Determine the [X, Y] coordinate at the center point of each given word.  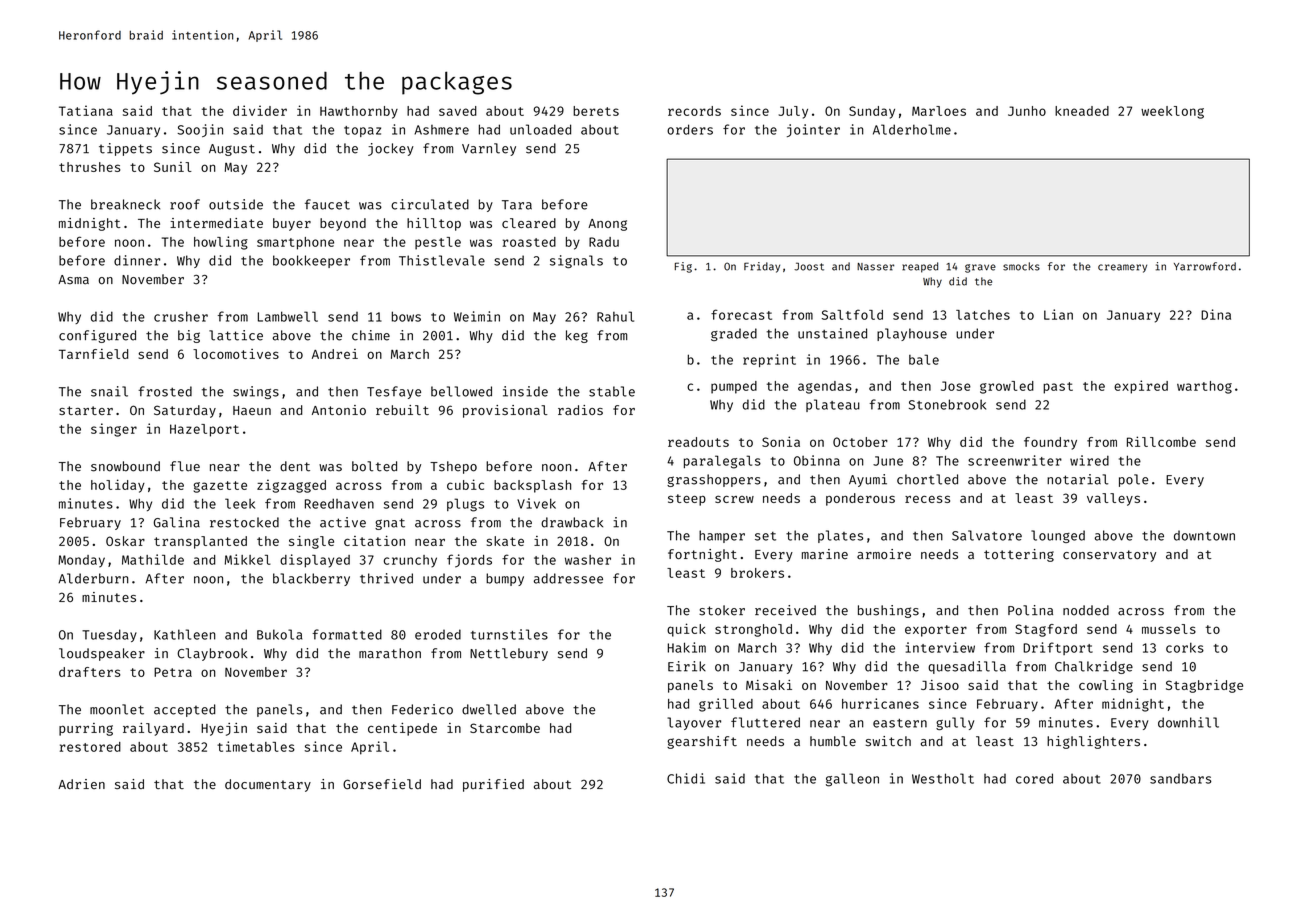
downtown [1204, 535]
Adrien [81, 784]
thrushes [89, 167]
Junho [1027, 111]
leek [240, 503]
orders [690, 129]
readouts [698, 442]
